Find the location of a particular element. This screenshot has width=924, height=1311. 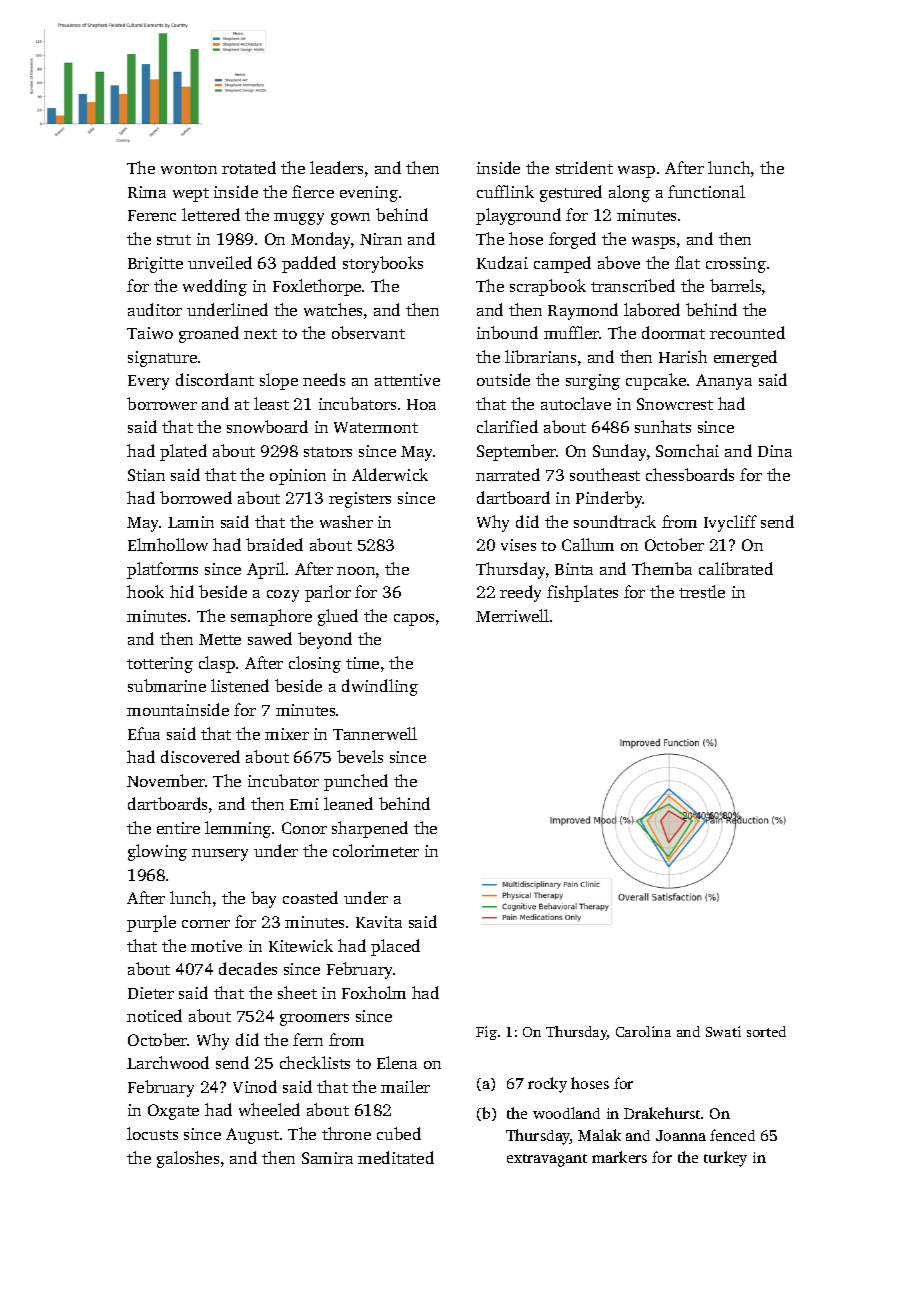

muffler is located at coordinates (571, 332).
